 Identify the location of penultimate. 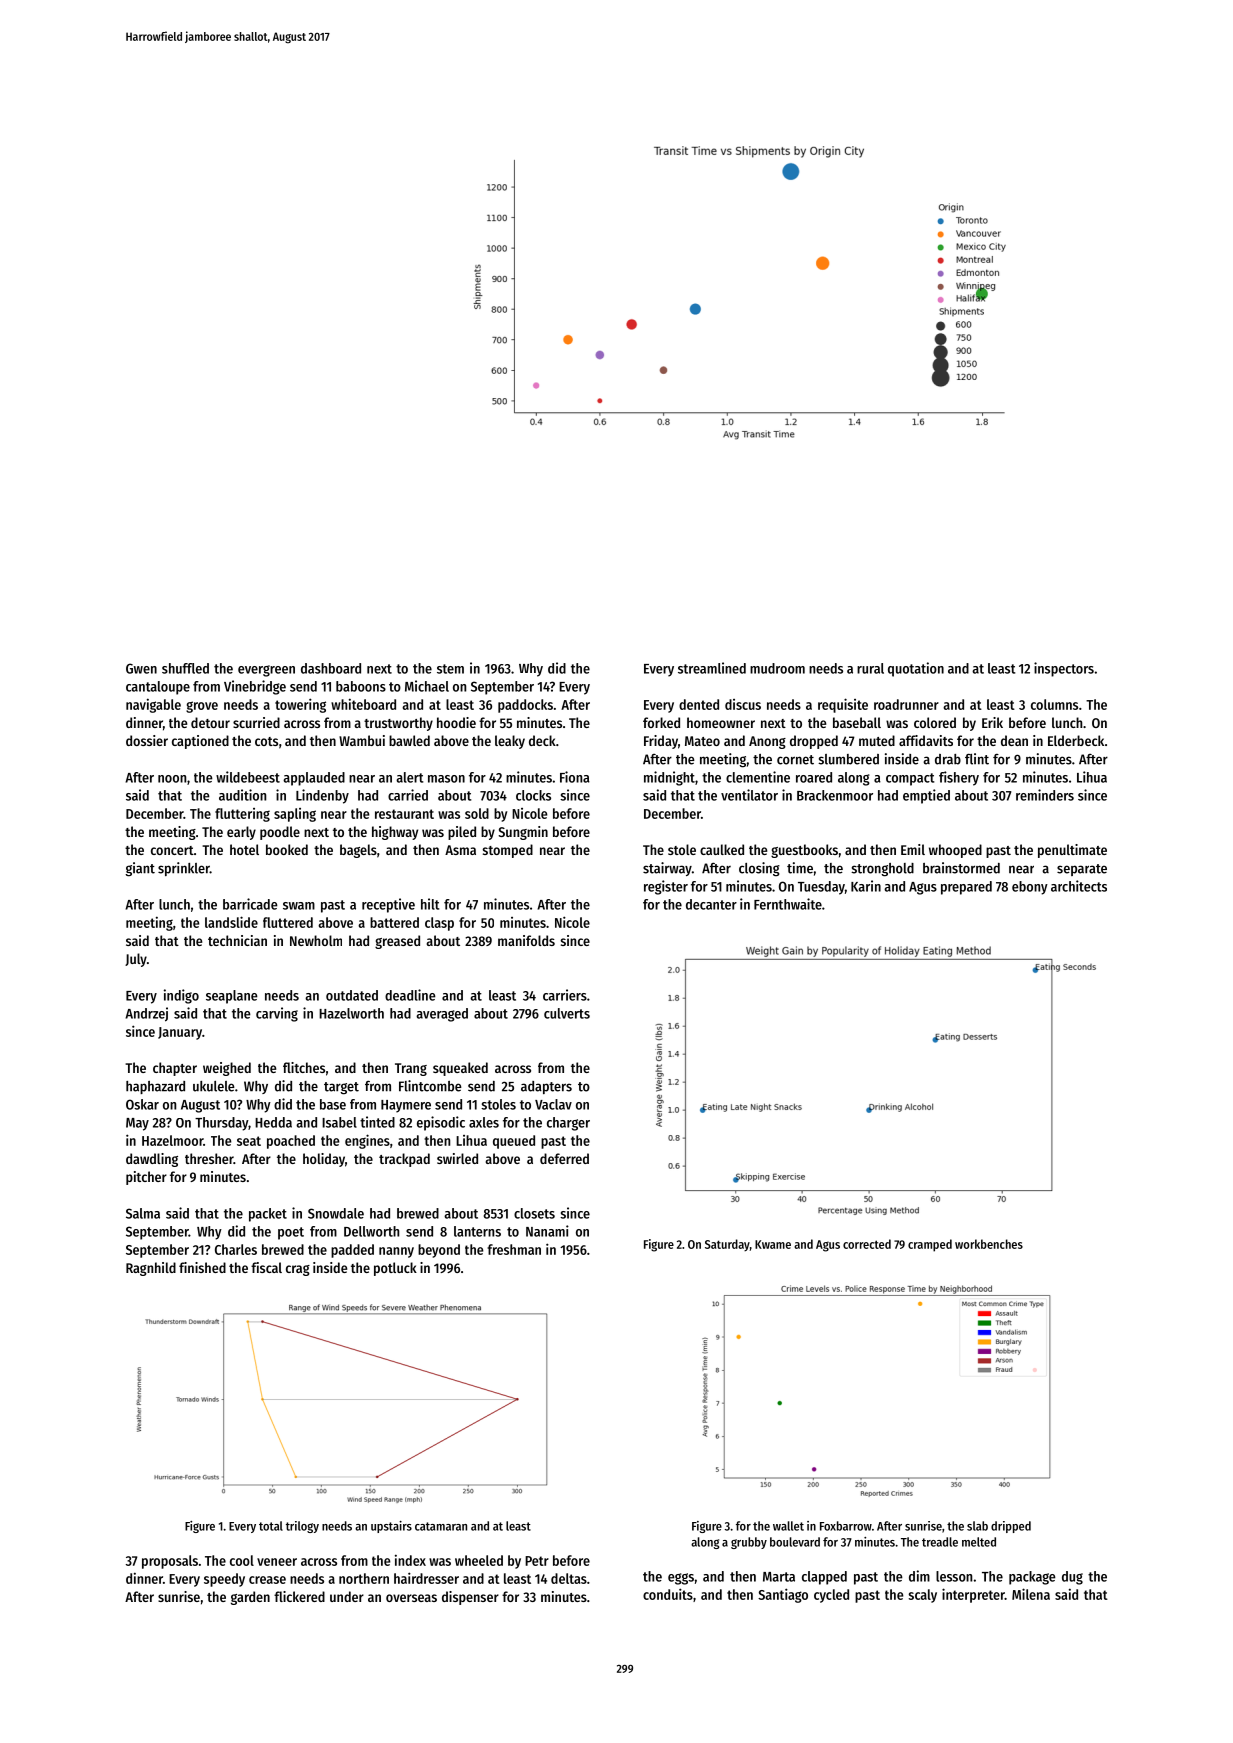
(1072, 851).
